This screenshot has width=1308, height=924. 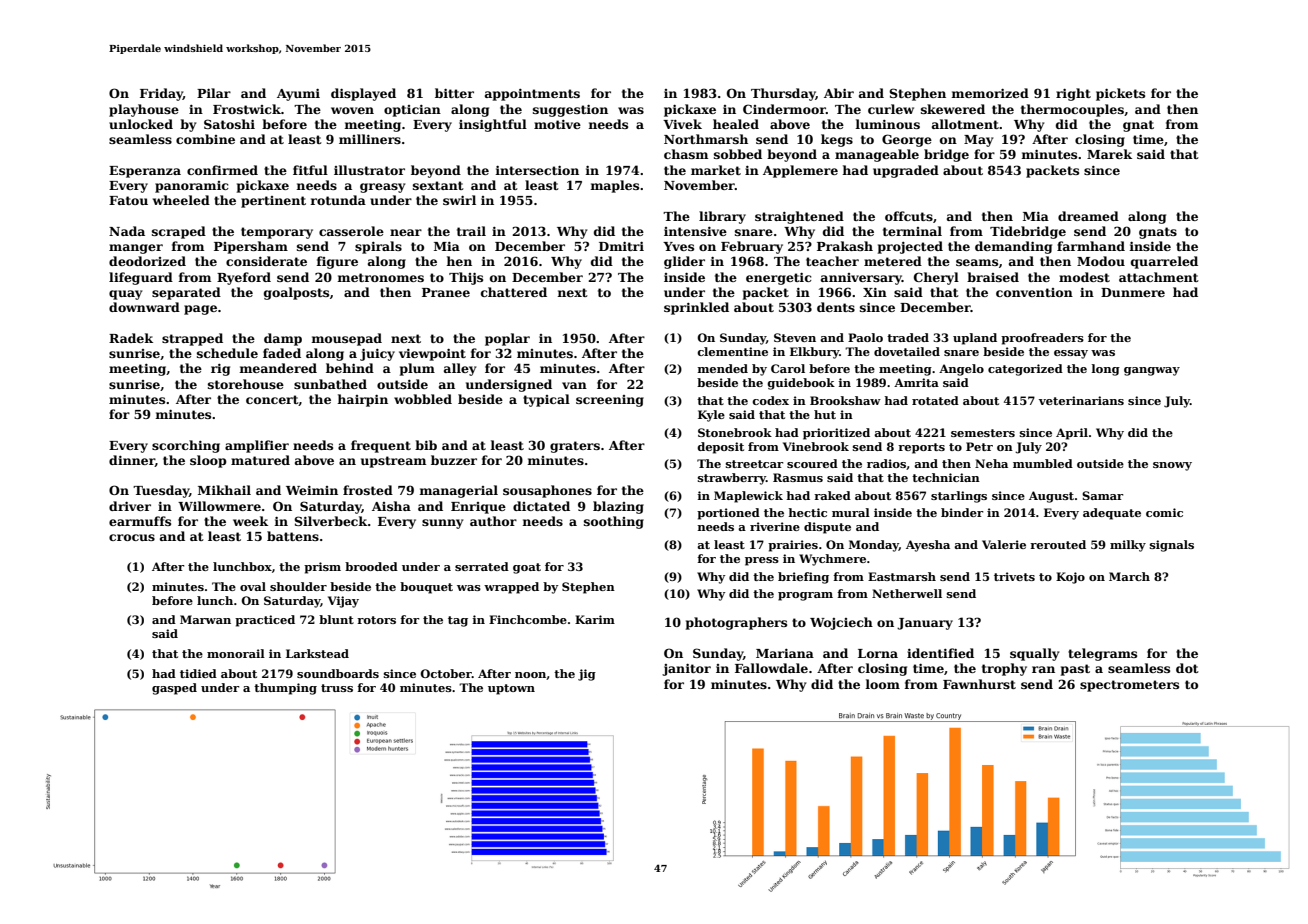 I want to click on gangway, so click(x=1152, y=371).
